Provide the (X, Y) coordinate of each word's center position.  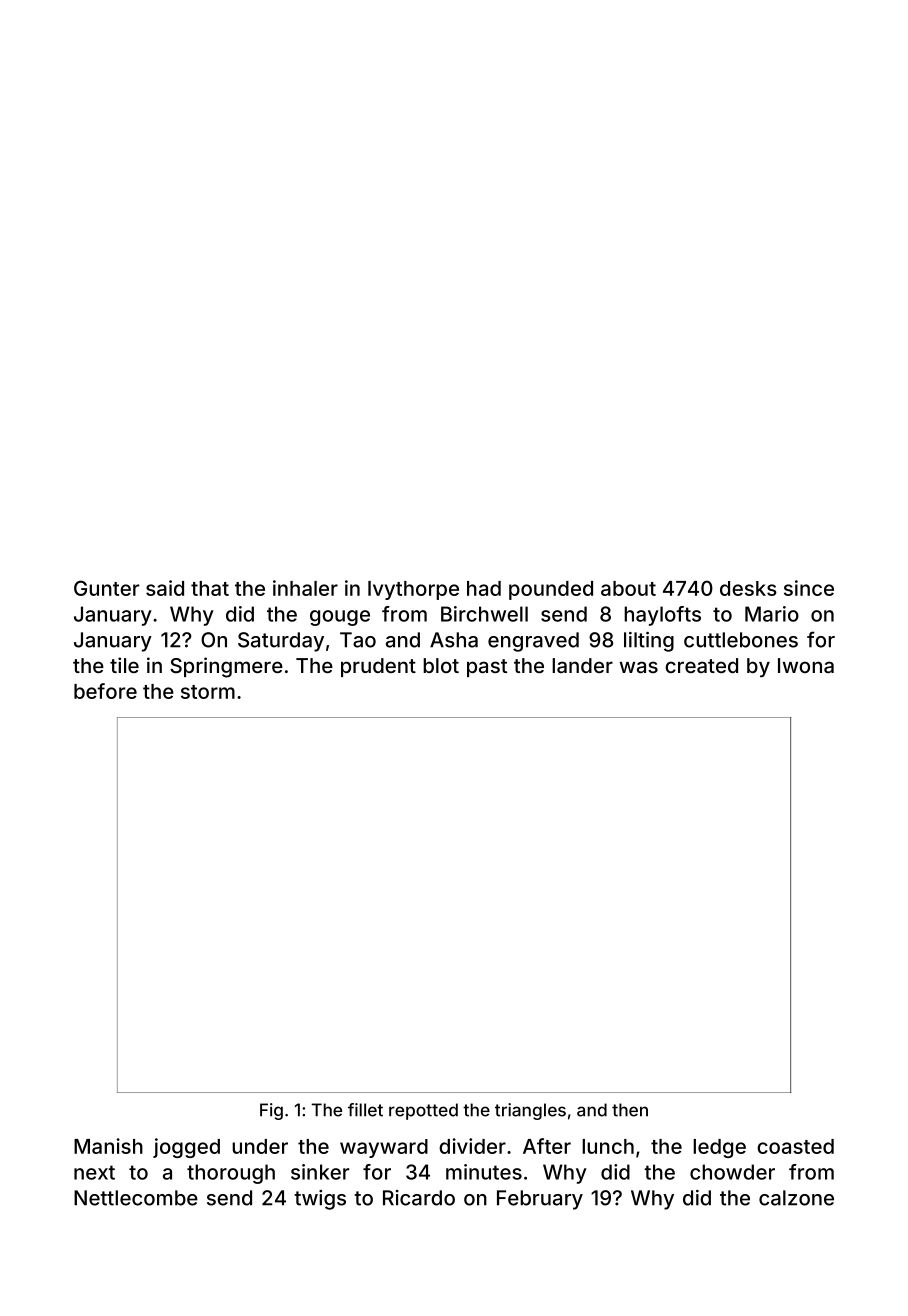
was (639, 667)
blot (441, 665)
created (701, 665)
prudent (378, 667)
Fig (271, 1111)
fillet (365, 1110)
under (260, 1146)
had (484, 588)
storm (208, 692)
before (105, 691)
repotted (423, 1111)
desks (748, 588)
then (630, 1110)
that (210, 588)
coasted (795, 1146)
